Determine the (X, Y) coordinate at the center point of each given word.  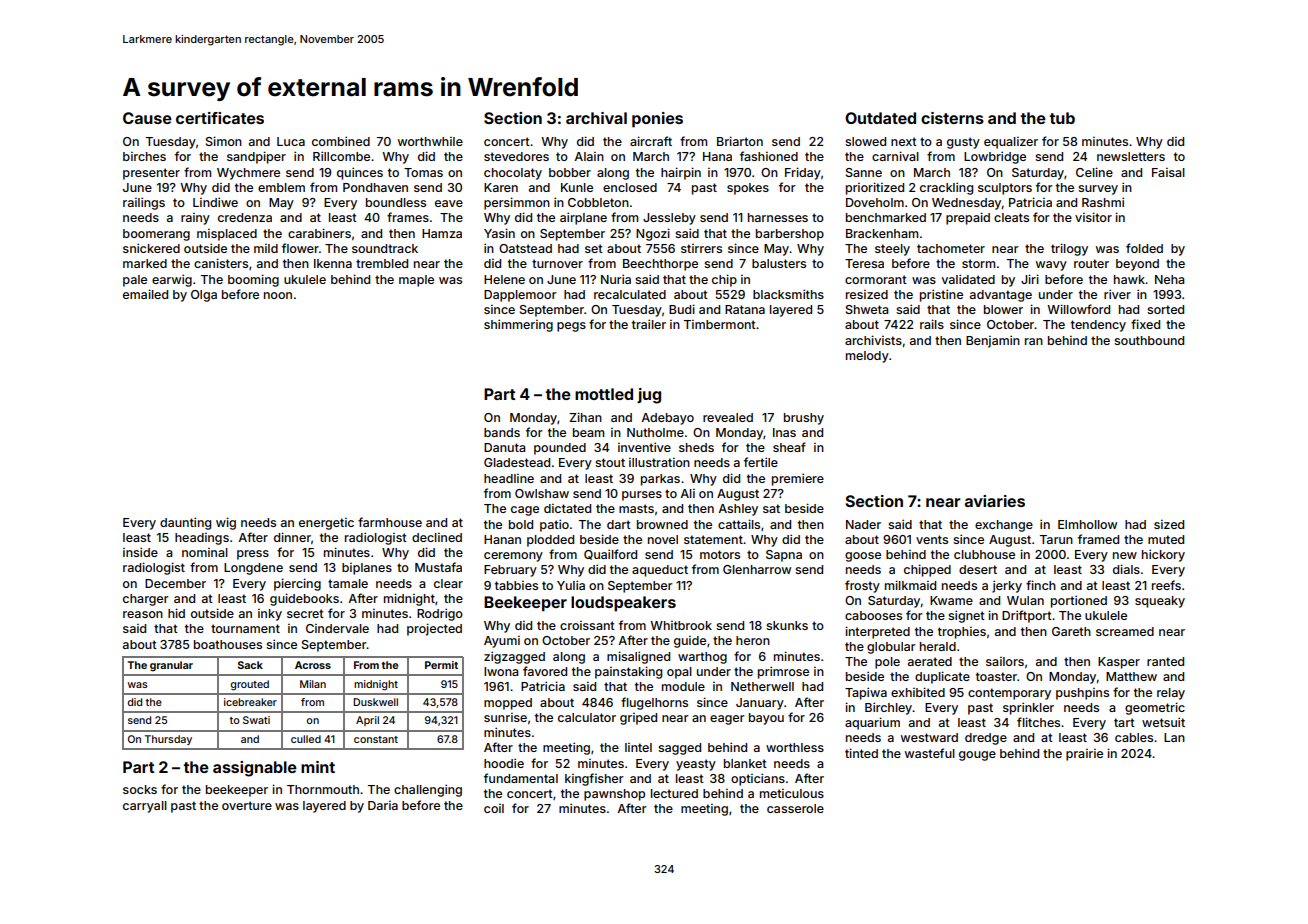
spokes (748, 189)
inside (140, 552)
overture (247, 805)
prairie (1084, 755)
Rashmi (1103, 202)
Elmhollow (1087, 524)
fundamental (521, 778)
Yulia (571, 585)
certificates (220, 118)
